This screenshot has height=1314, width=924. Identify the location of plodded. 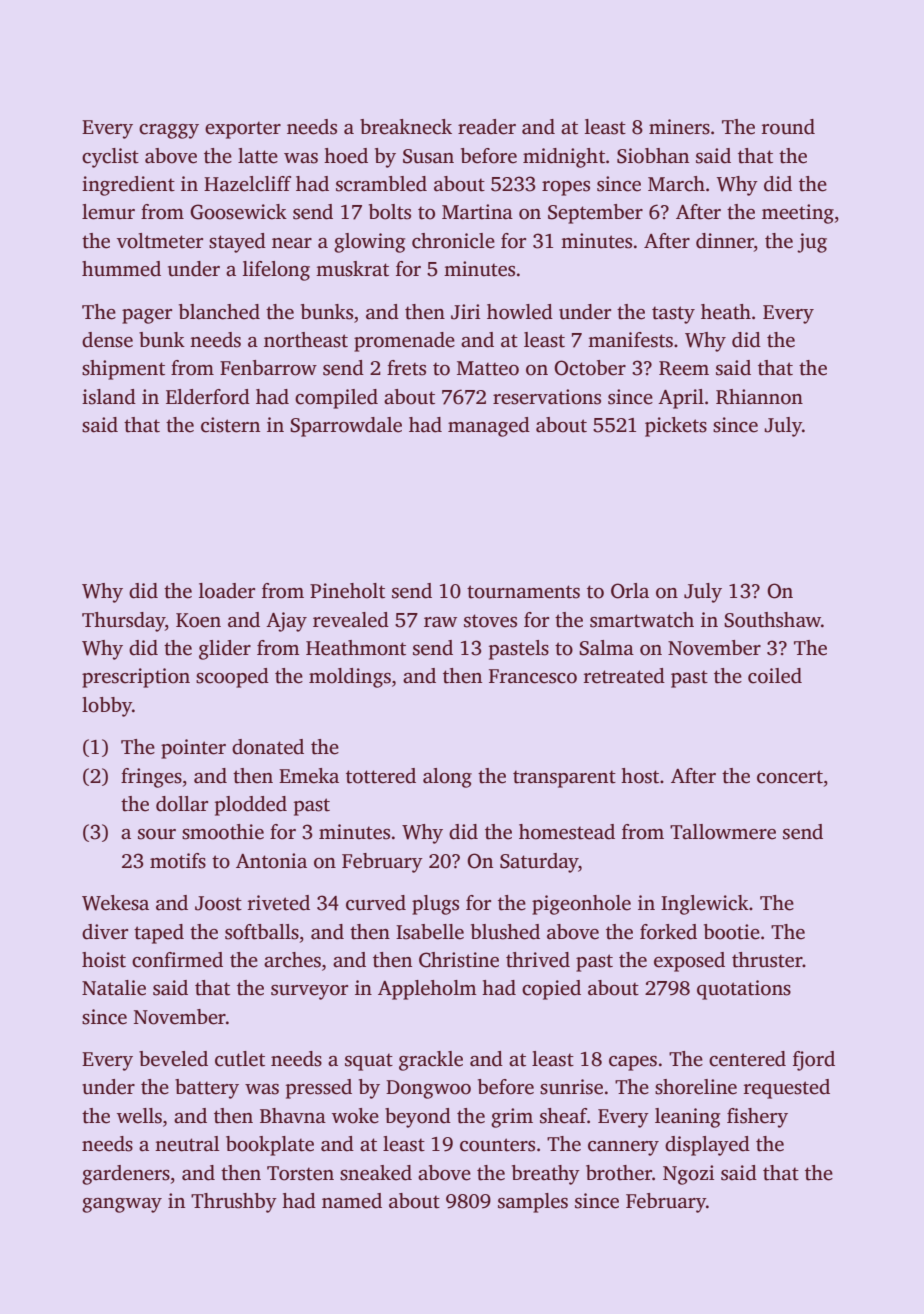
(251, 806).
